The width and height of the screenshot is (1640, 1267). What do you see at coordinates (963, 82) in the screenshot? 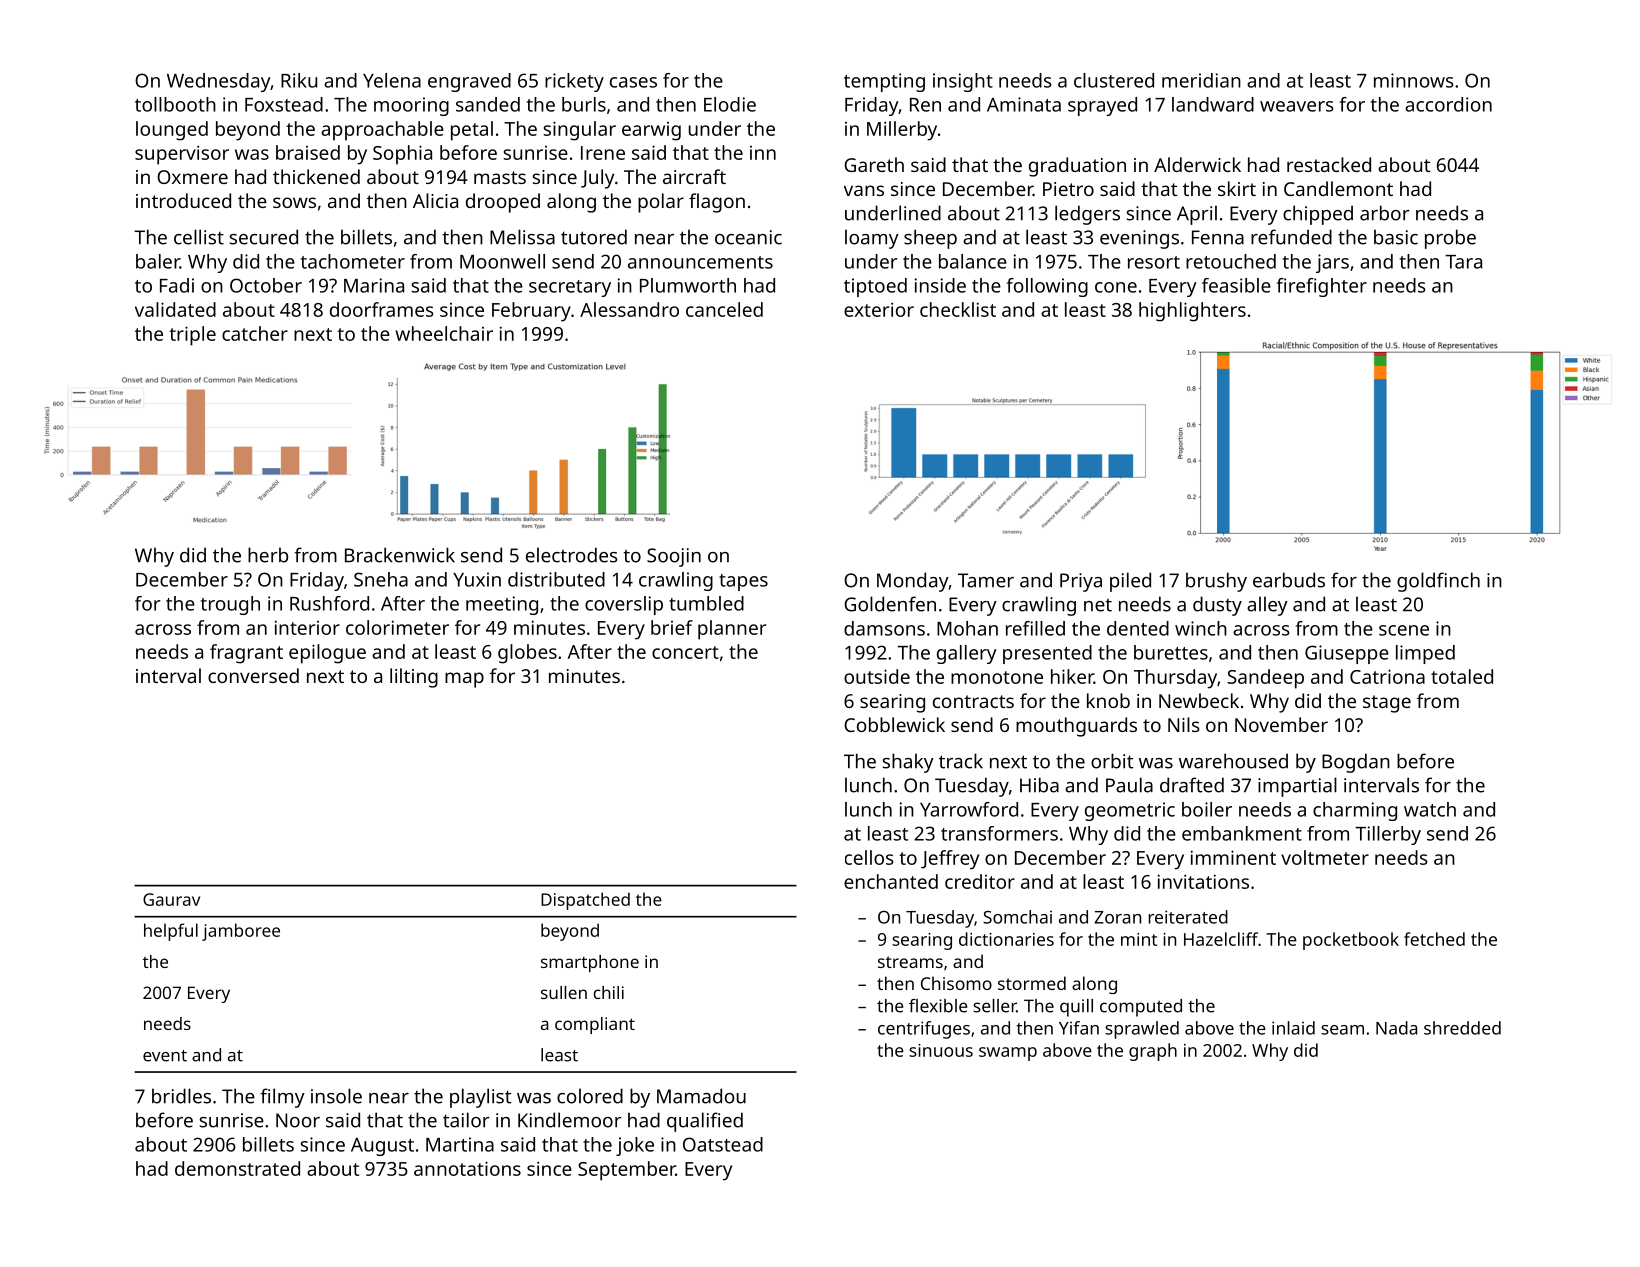
I see `insight` at bounding box center [963, 82].
